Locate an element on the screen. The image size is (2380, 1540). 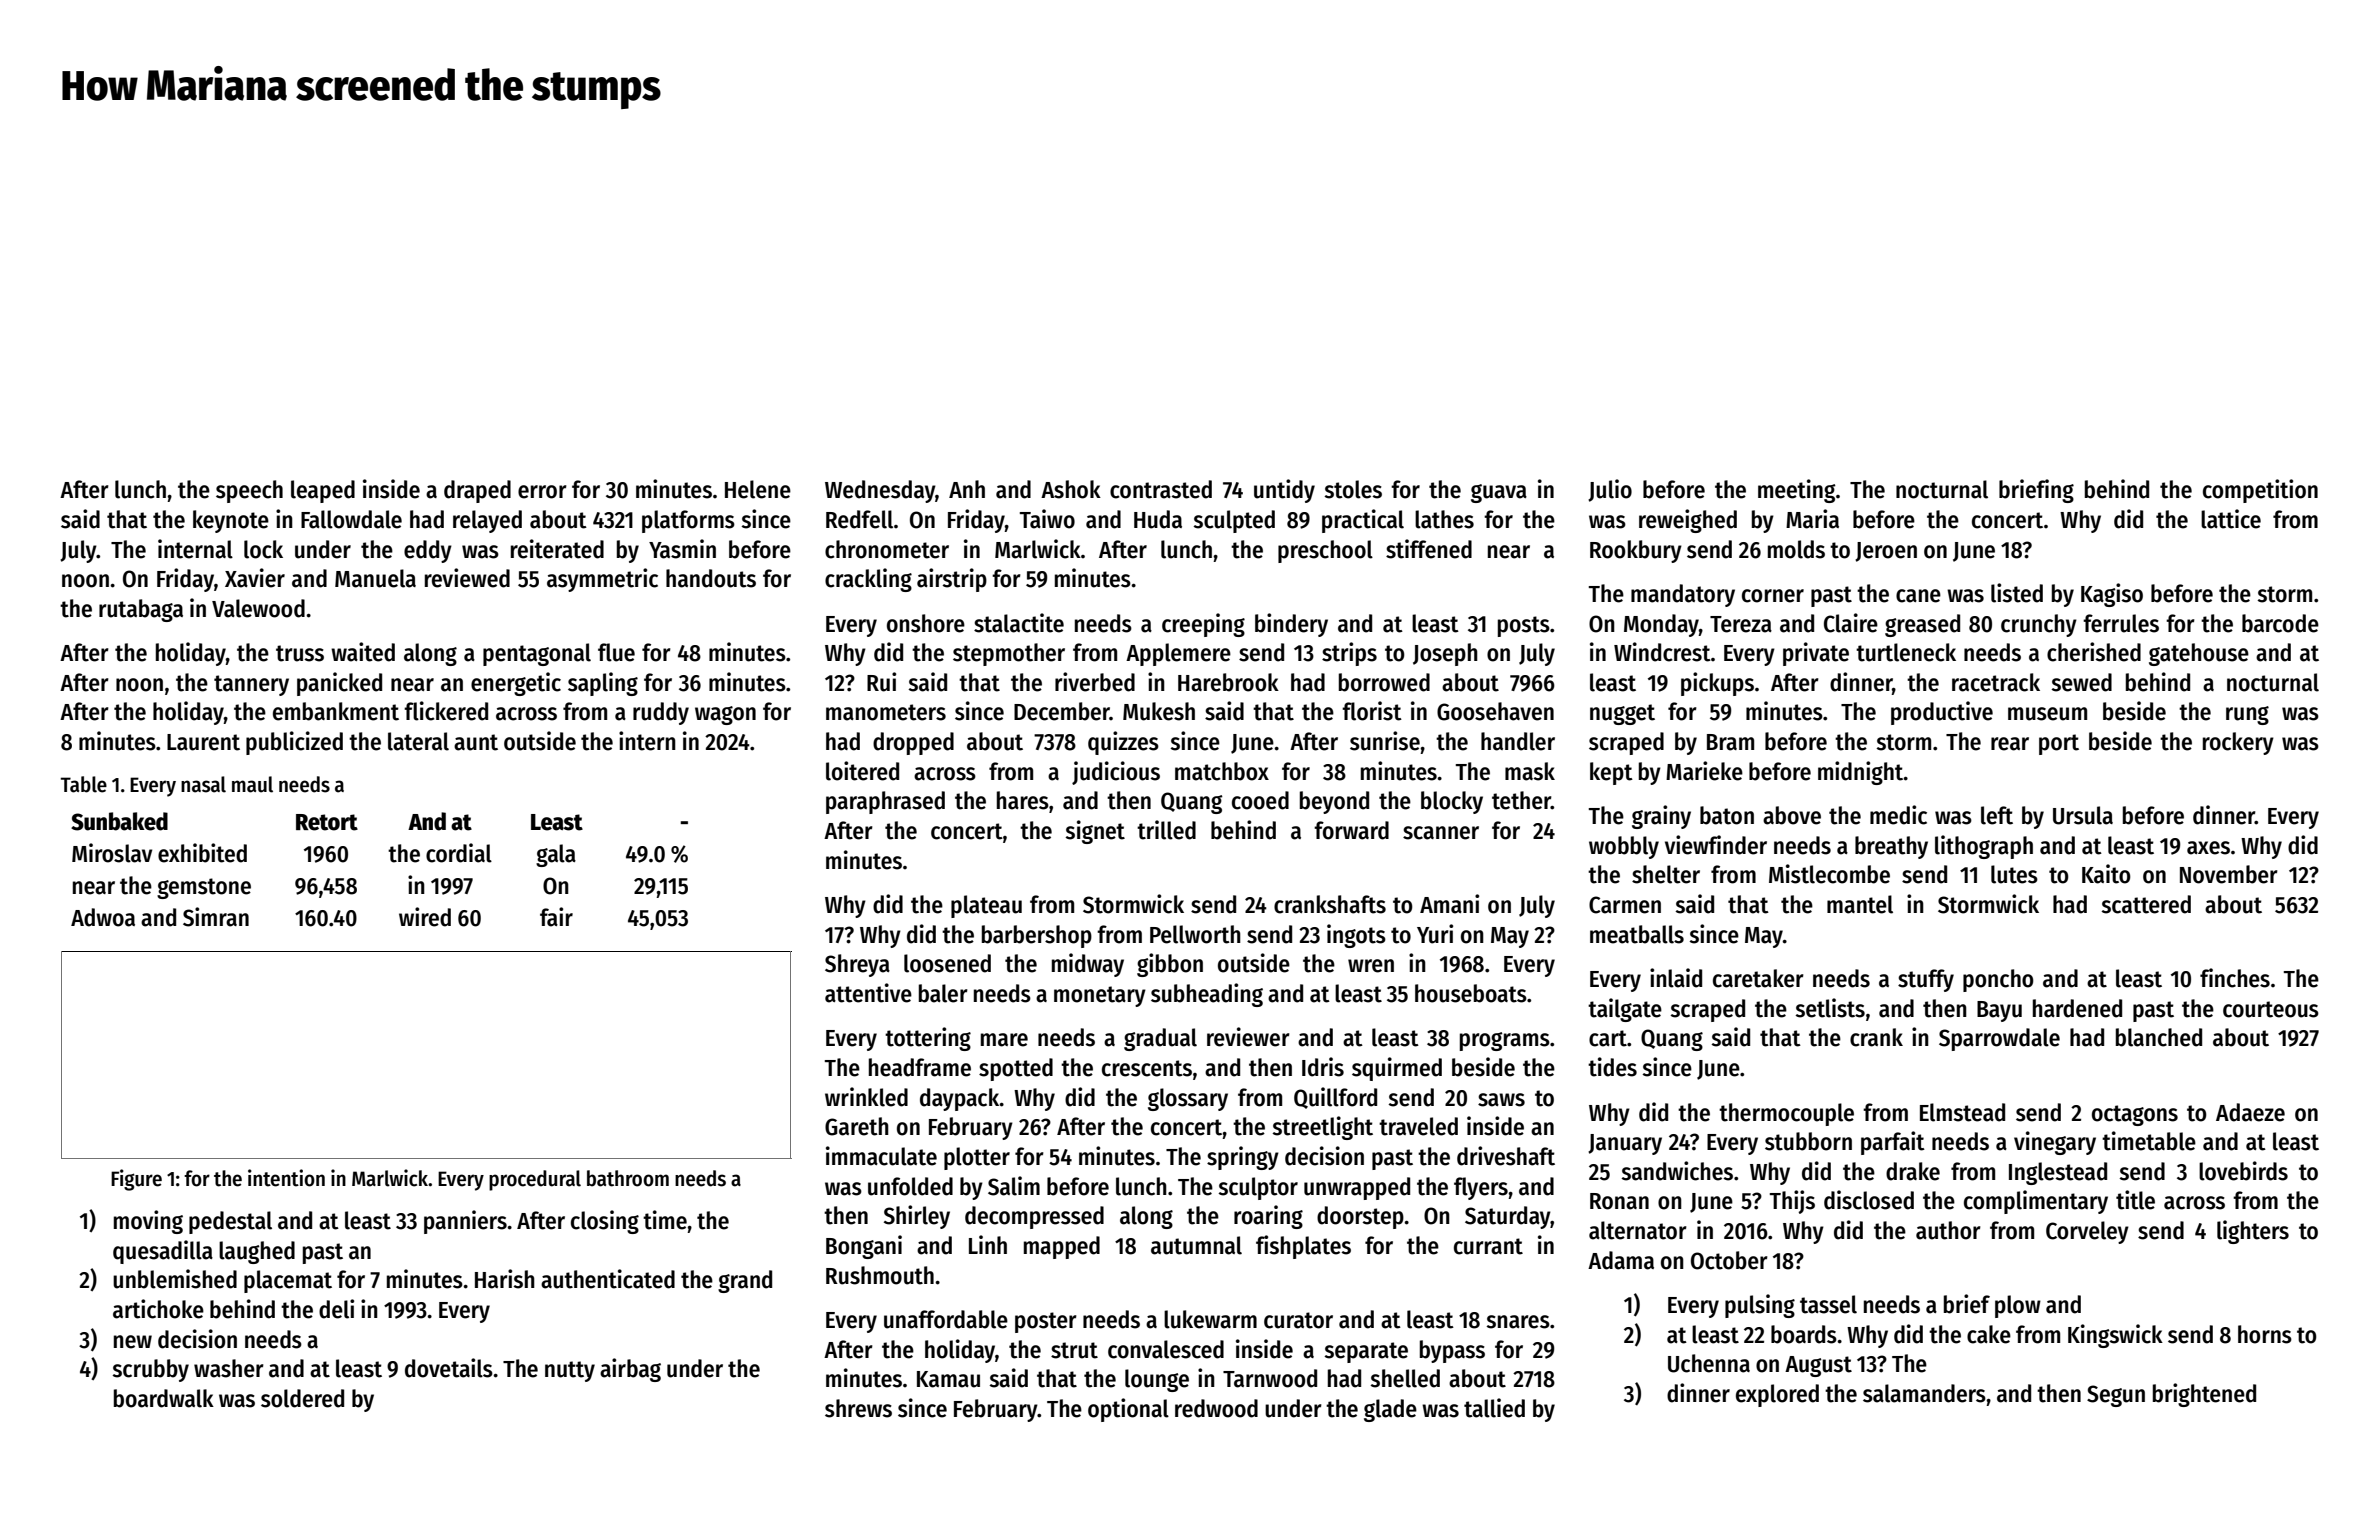
lounge is located at coordinates (1157, 1380).
